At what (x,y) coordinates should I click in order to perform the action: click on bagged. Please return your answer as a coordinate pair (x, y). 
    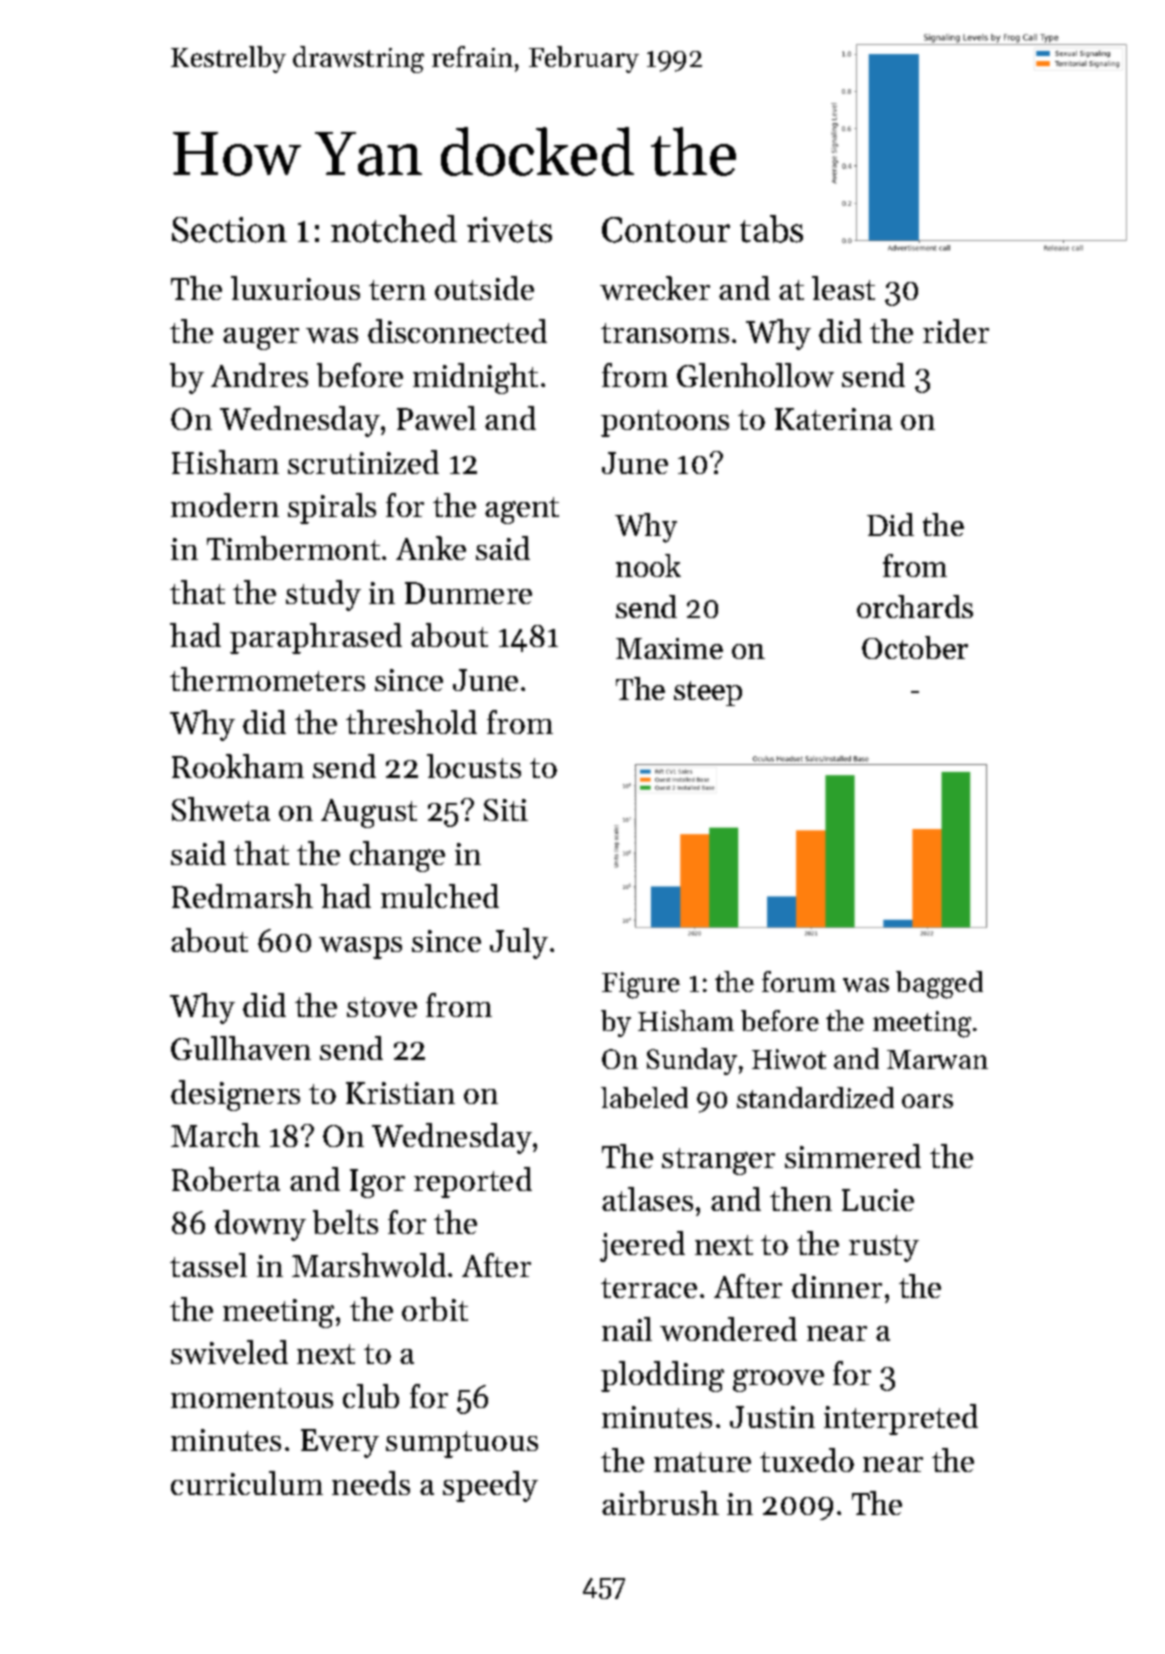
    Looking at the image, I should click on (939, 985).
